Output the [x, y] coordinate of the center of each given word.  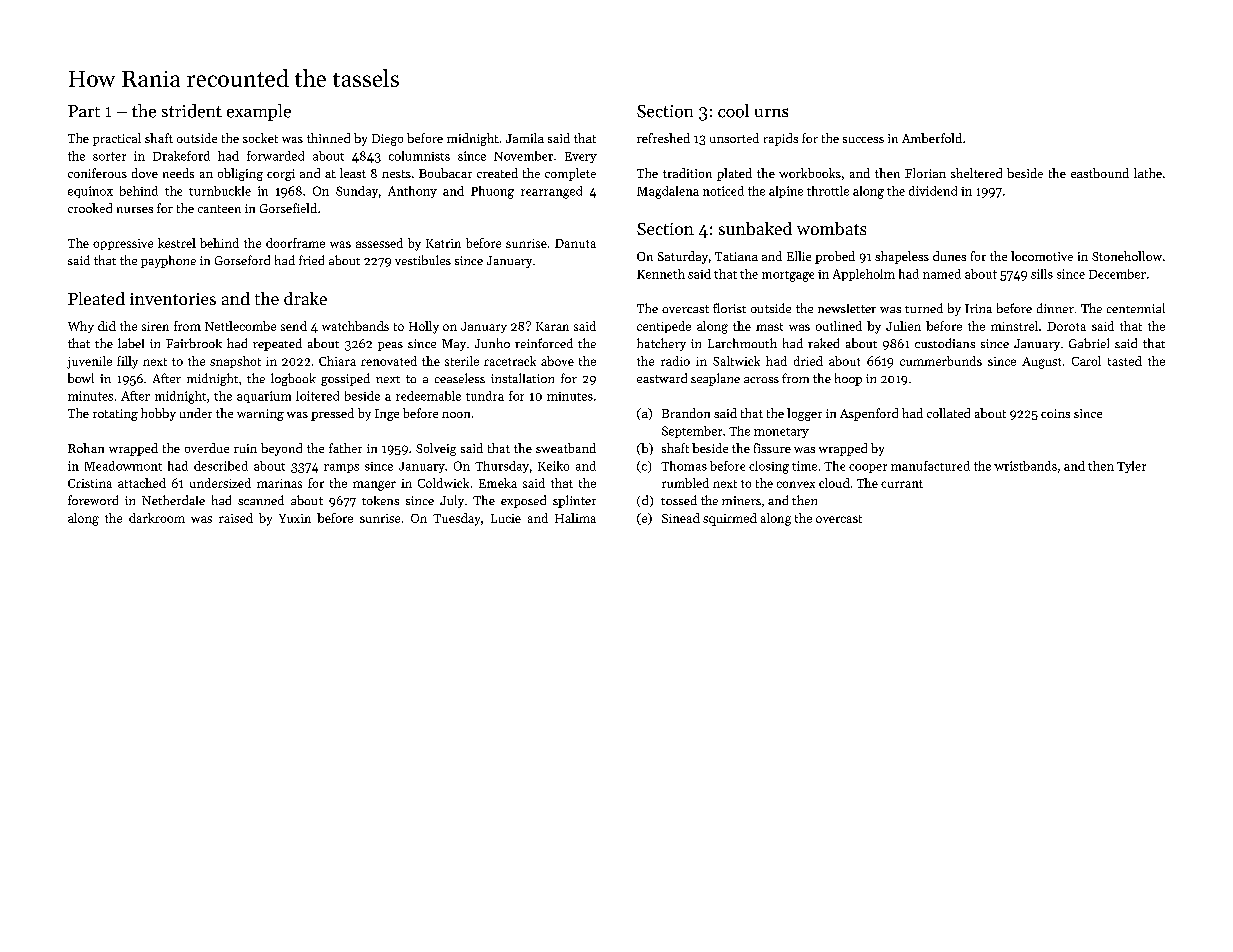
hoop [848, 379]
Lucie [506, 518]
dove [145, 173]
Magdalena [668, 192]
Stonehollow [1127, 256]
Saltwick [736, 361]
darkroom [157, 518]
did [107, 326]
